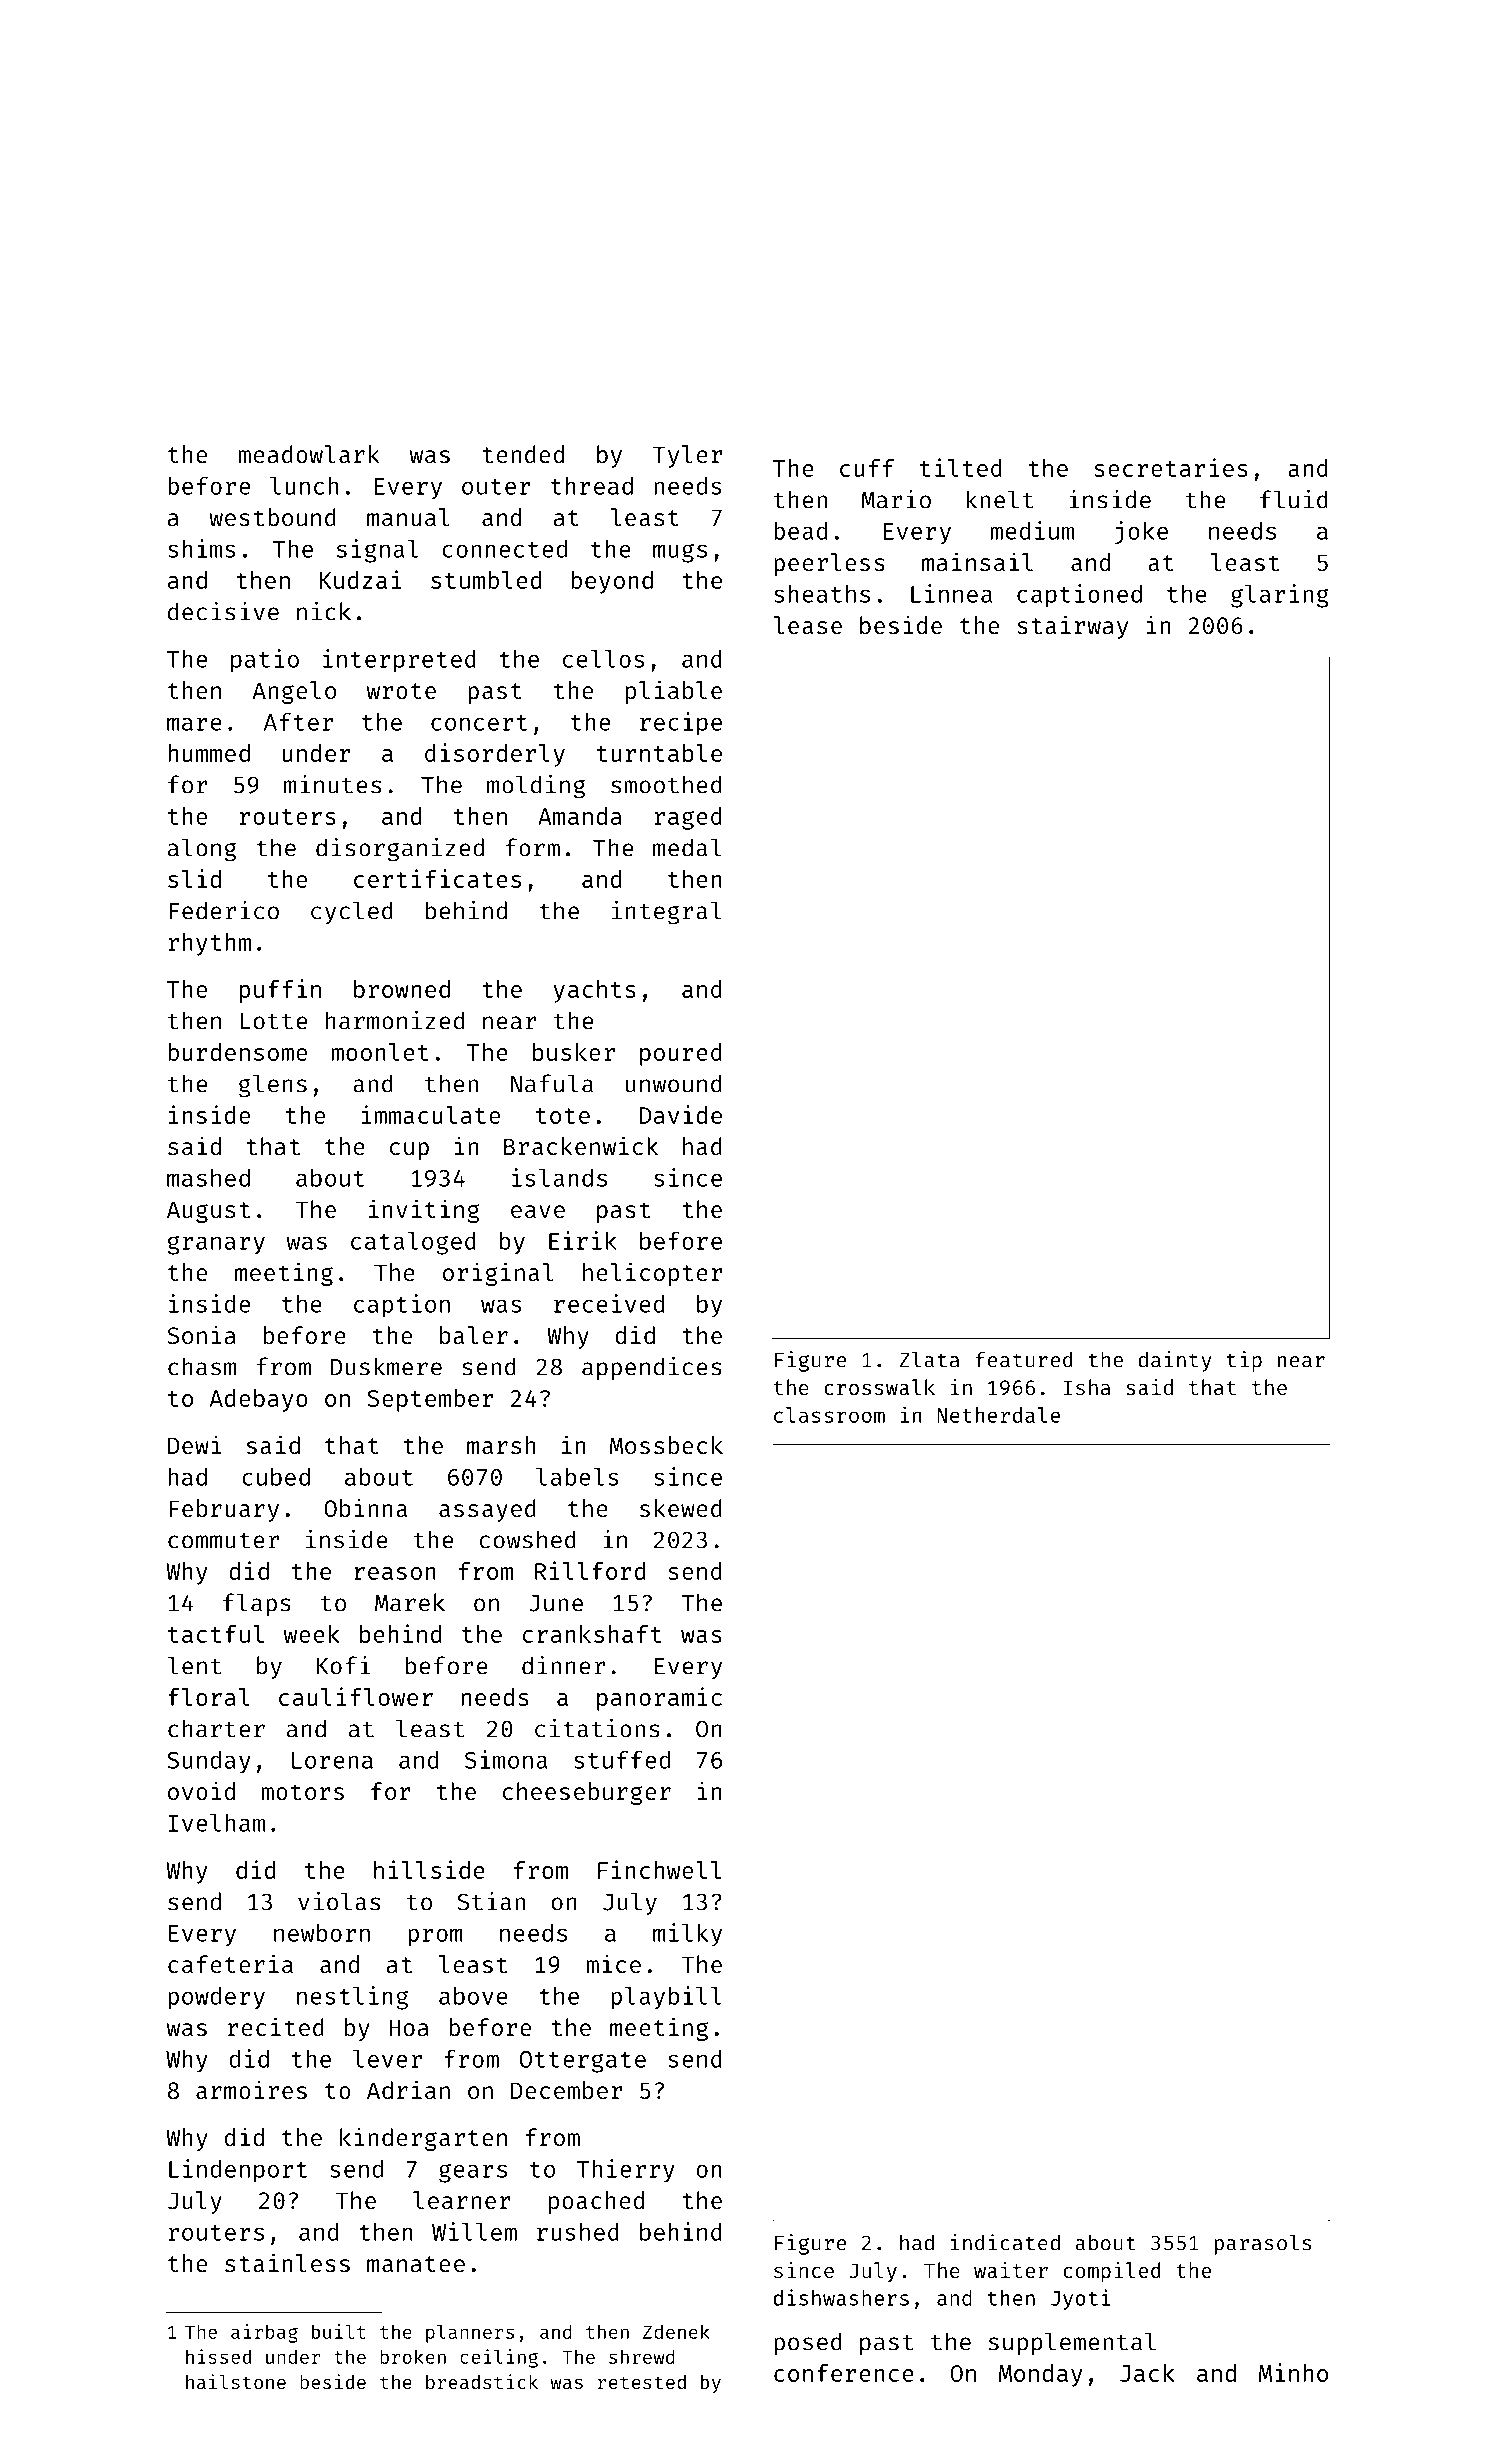 The height and width of the screenshot is (2464, 1496). I want to click on breadstick, so click(482, 2381).
